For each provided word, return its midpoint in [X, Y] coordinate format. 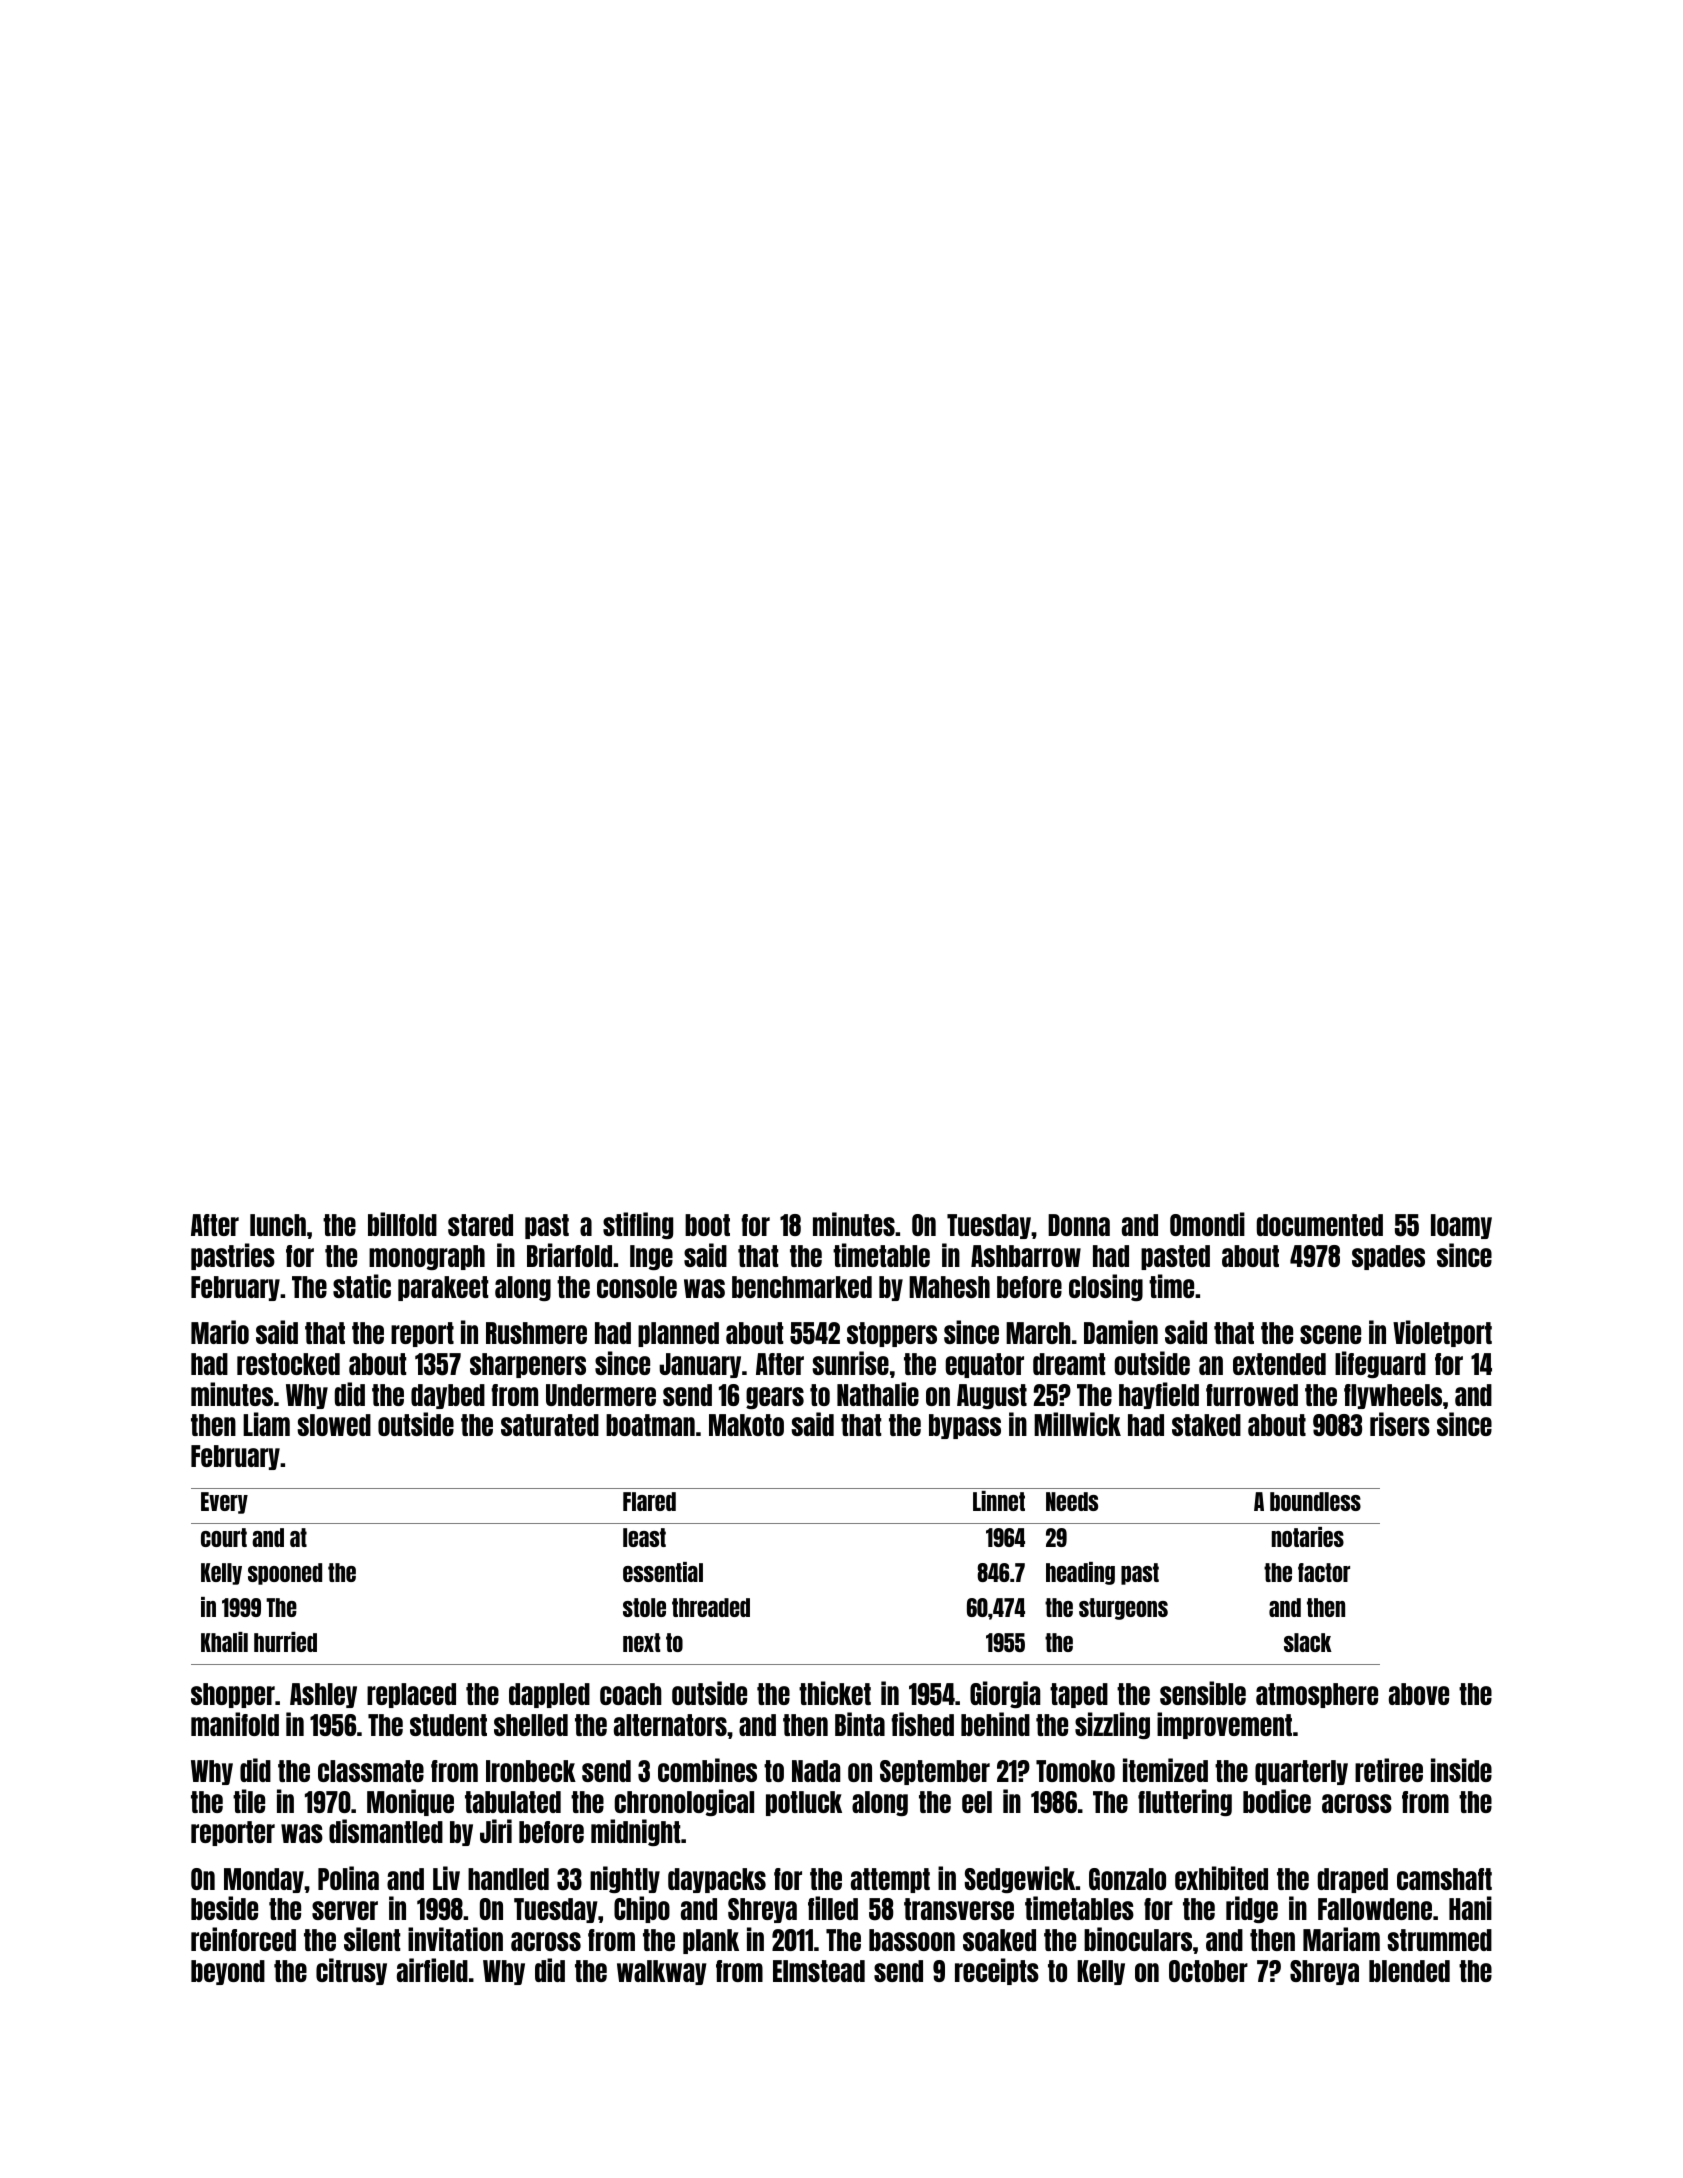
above [1419, 1694]
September [935, 1772]
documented [1320, 1225]
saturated [550, 1425]
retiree [1389, 1770]
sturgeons [1123, 1609]
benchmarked [802, 1287]
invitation [455, 1939]
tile [249, 1801]
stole [644, 1607]
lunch [278, 1225]
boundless [1315, 1501]
